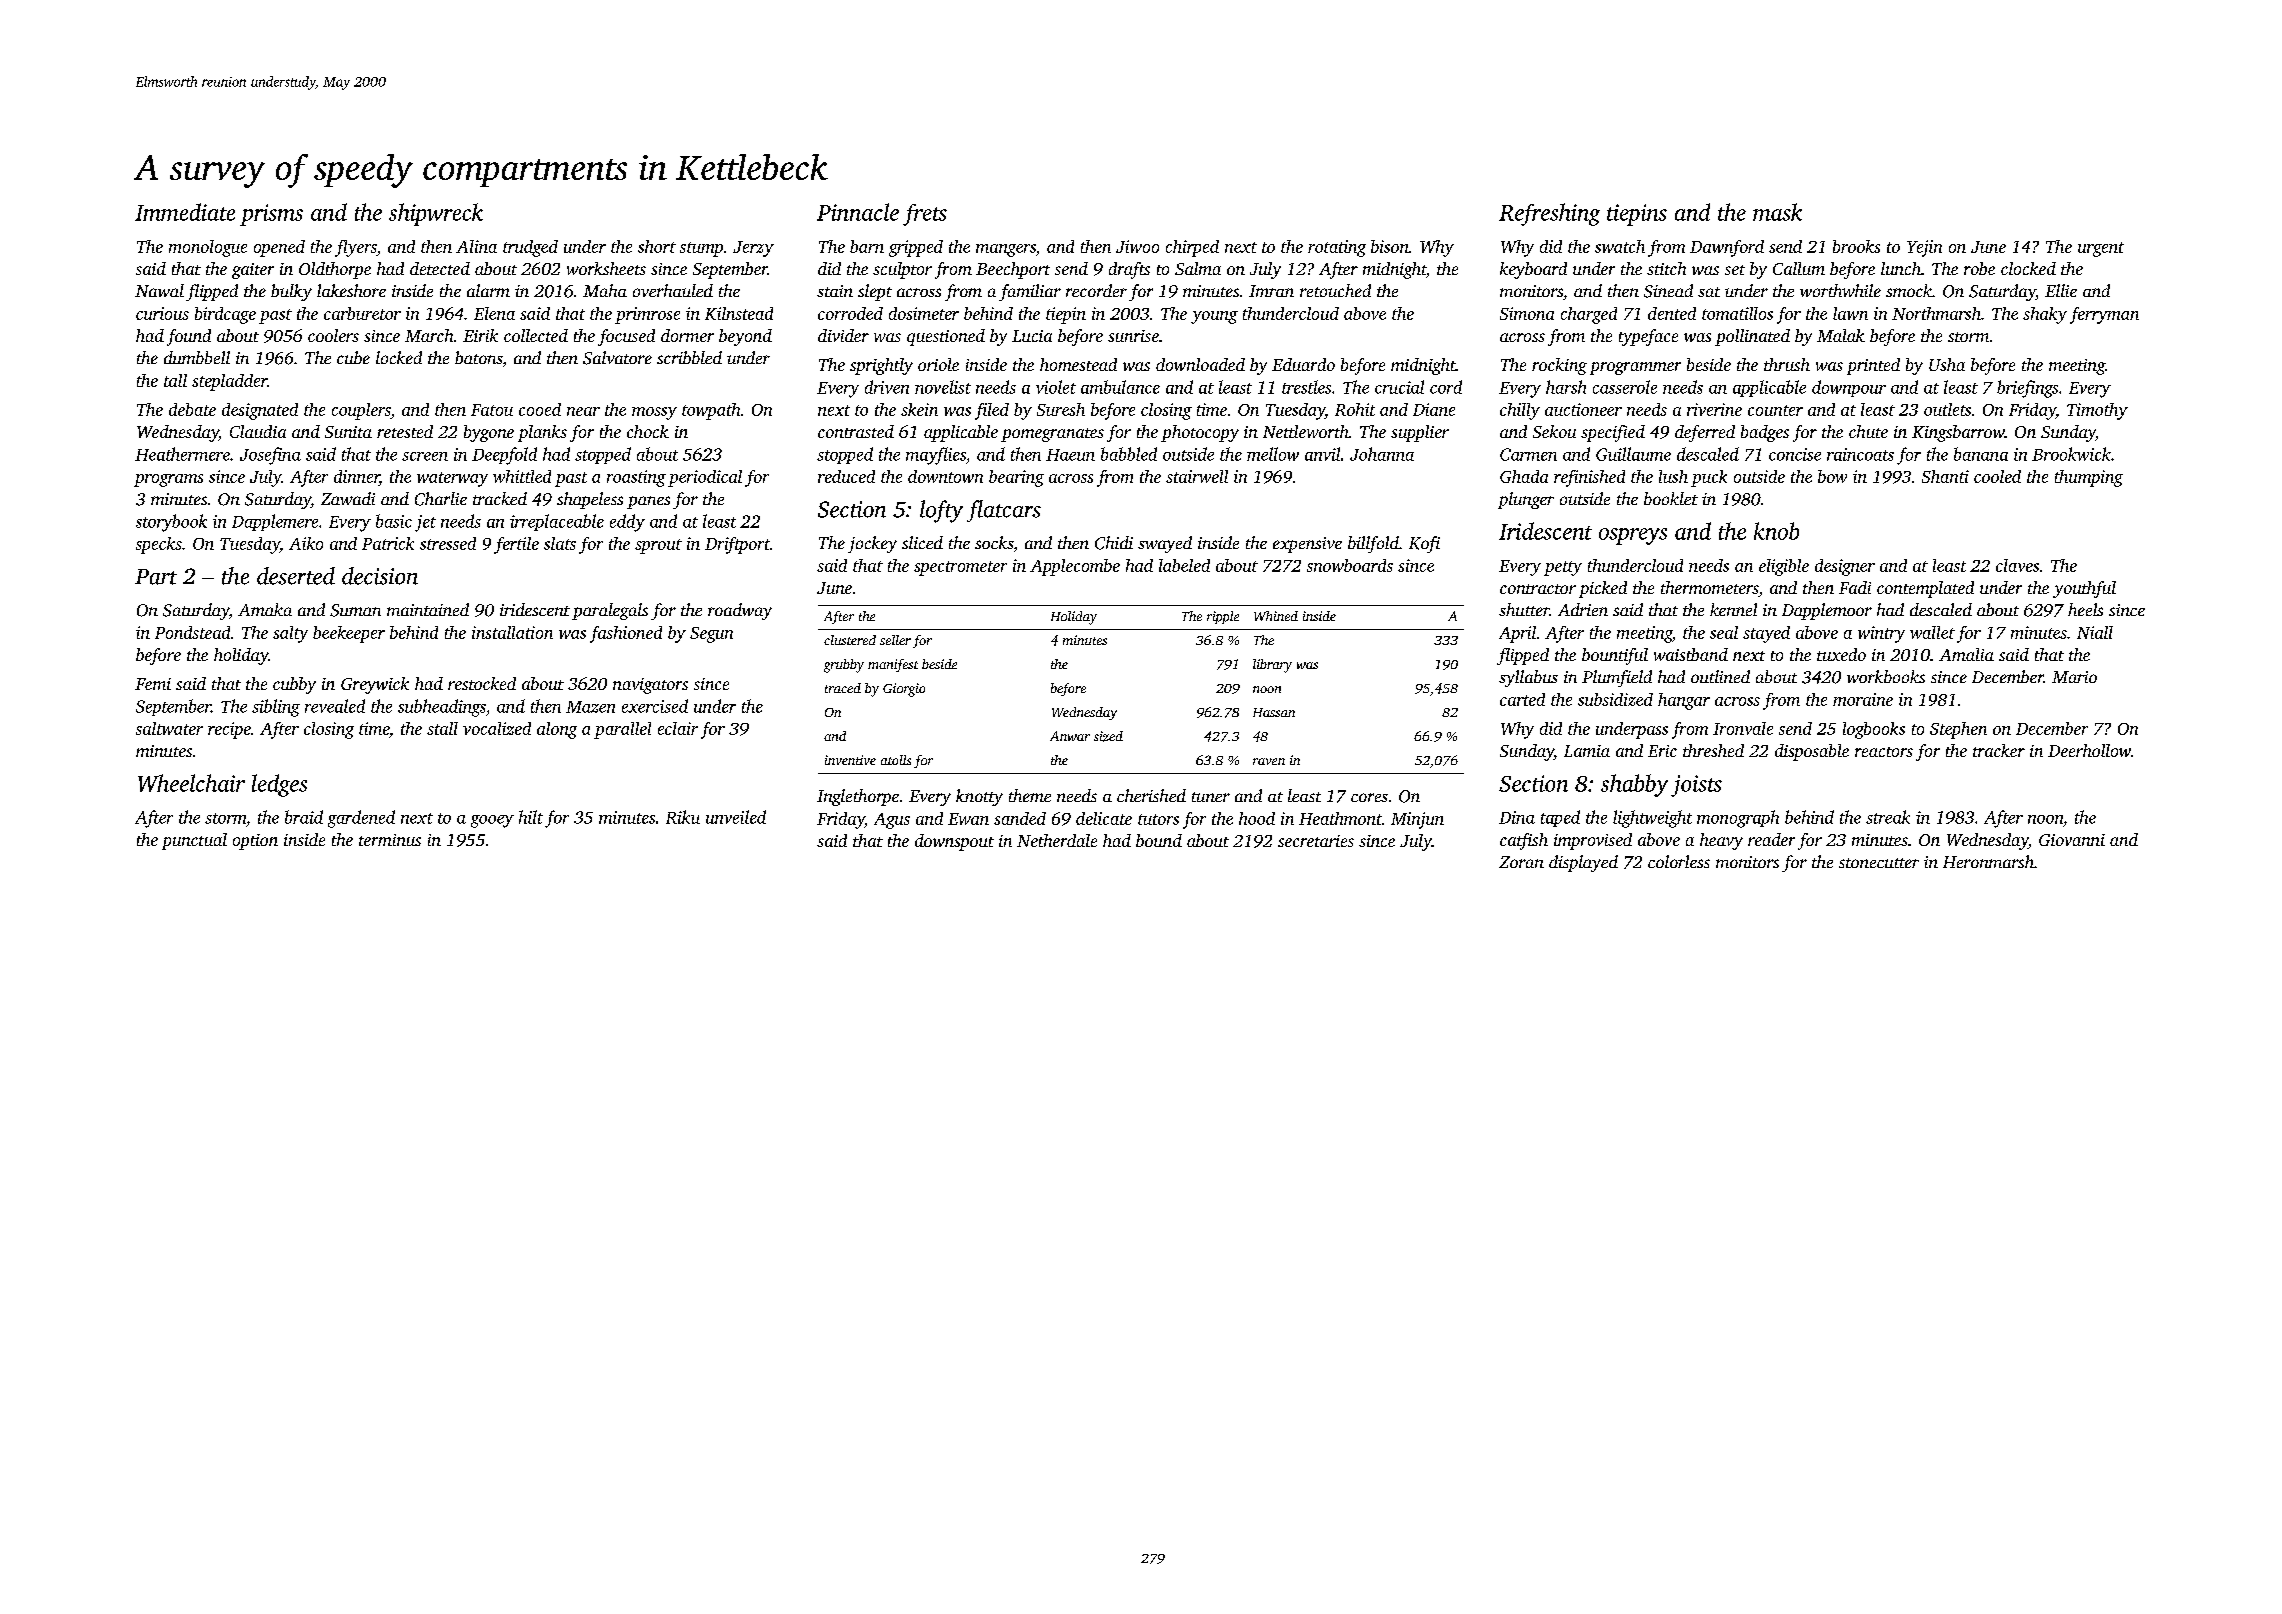 The image size is (2282, 1614). What do you see at coordinates (1533, 270) in the page?
I see `keyboard` at bounding box center [1533, 270].
